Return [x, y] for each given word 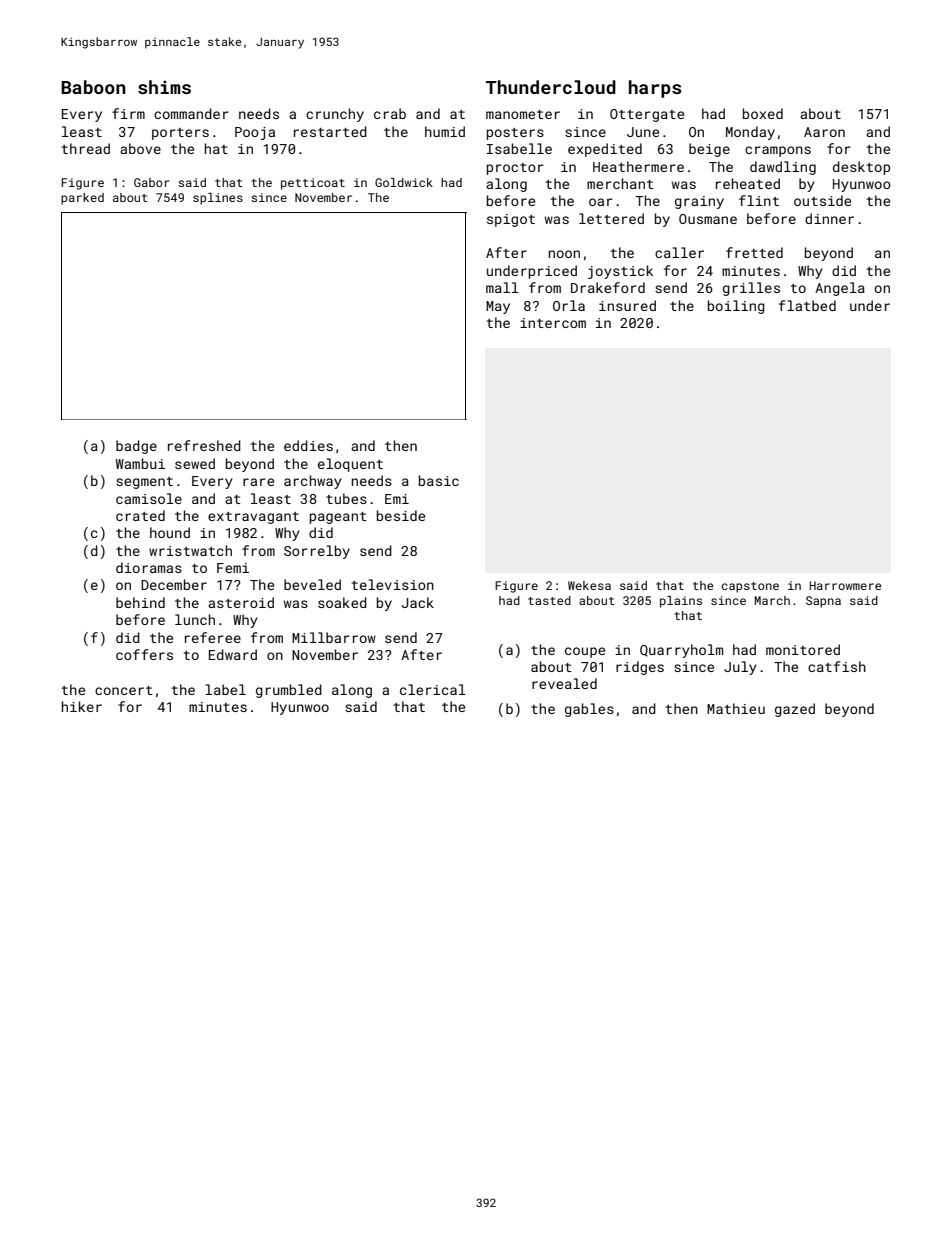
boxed [763, 113]
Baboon [93, 87]
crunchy [335, 115]
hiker [82, 706]
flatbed [807, 305]
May [498, 307]
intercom [553, 323]
